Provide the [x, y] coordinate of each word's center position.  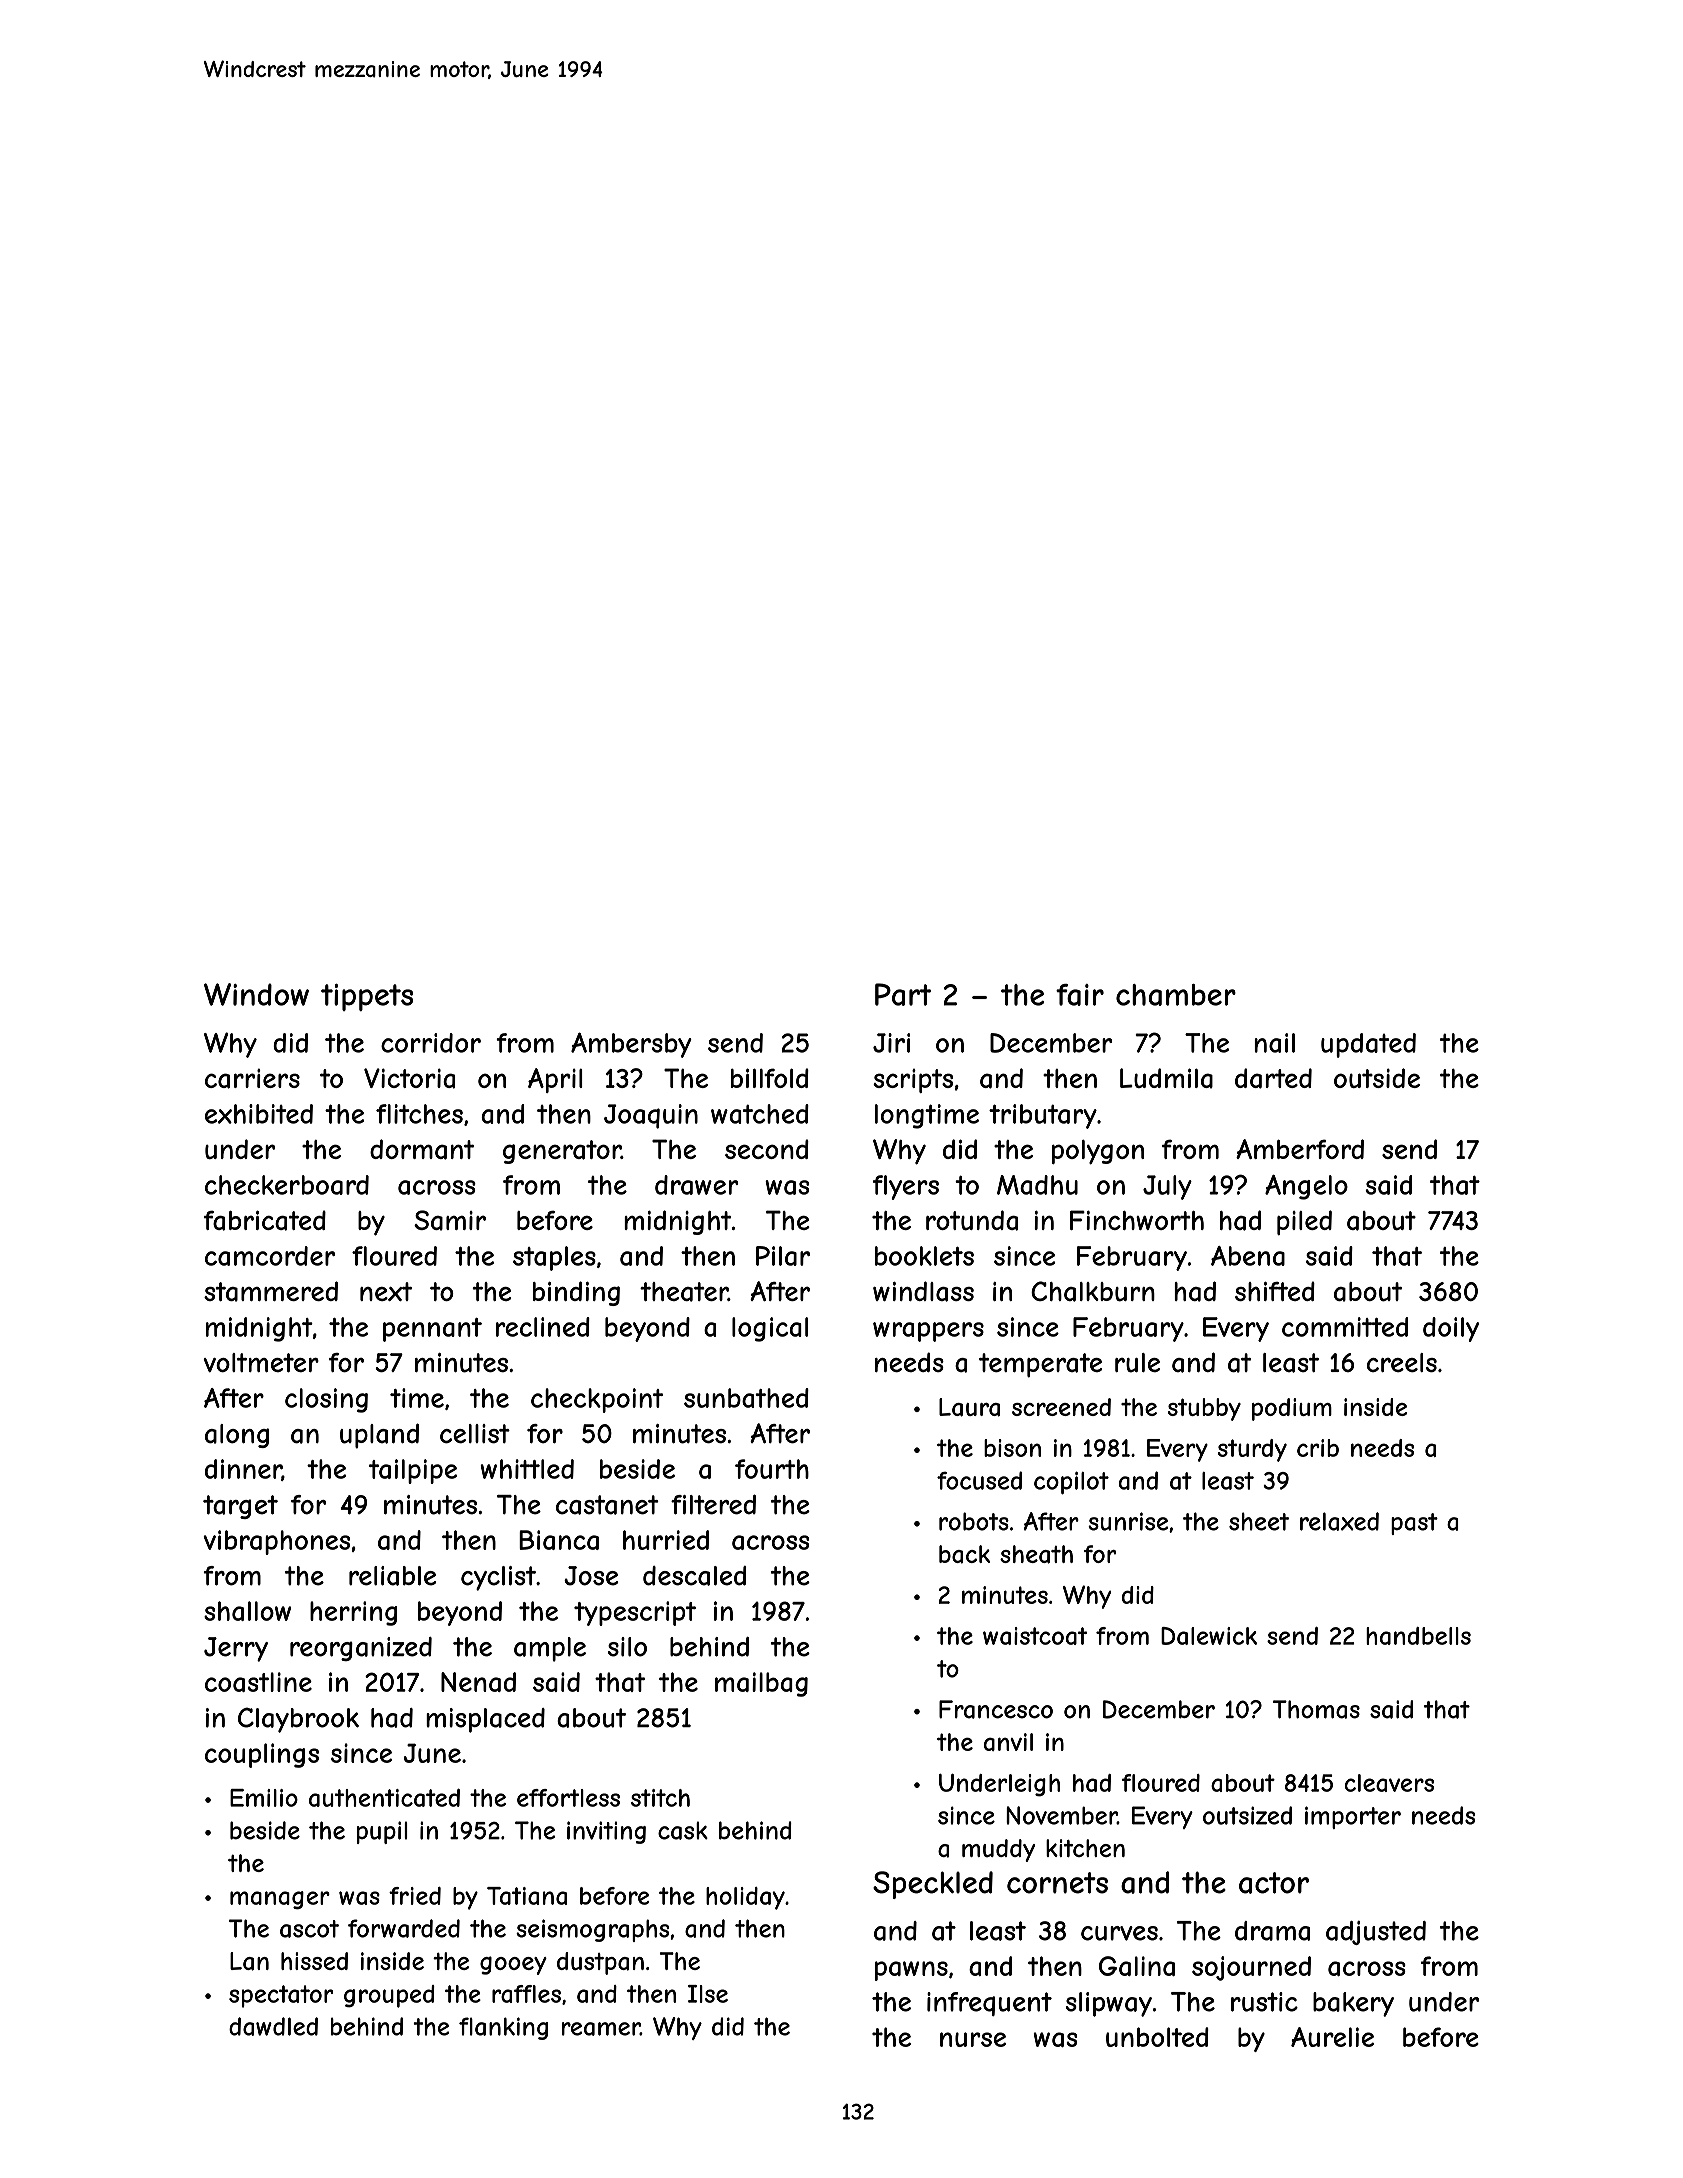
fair [1080, 995]
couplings [262, 1755]
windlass [923, 1291]
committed [1345, 1327]
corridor [431, 1043]
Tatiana [527, 1896]
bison [1012, 1448]
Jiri [891, 1043]
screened [1061, 1407]
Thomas [1316, 1709]
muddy [998, 1850]
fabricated [265, 1220]
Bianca [559, 1540]
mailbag [761, 1684]
